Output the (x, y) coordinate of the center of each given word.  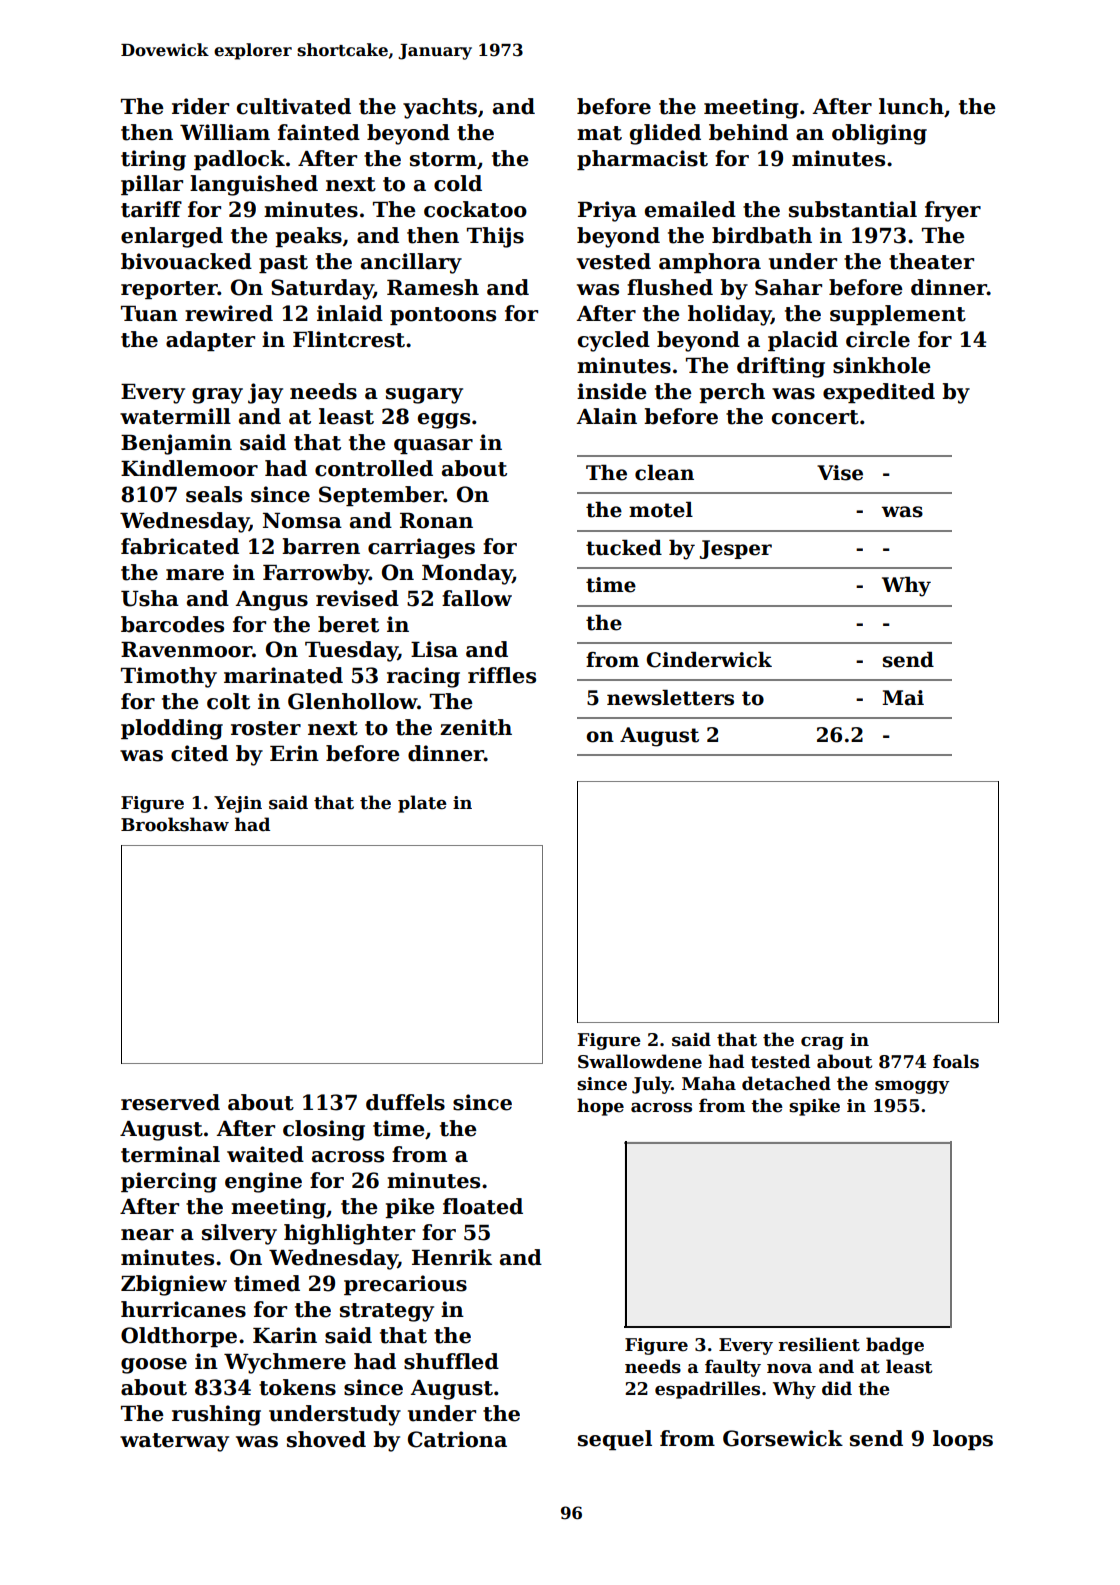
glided (665, 134)
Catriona (457, 1439)
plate (422, 804)
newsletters (670, 697)
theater (931, 261)
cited (199, 753)
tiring (153, 160)
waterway (174, 1442)
